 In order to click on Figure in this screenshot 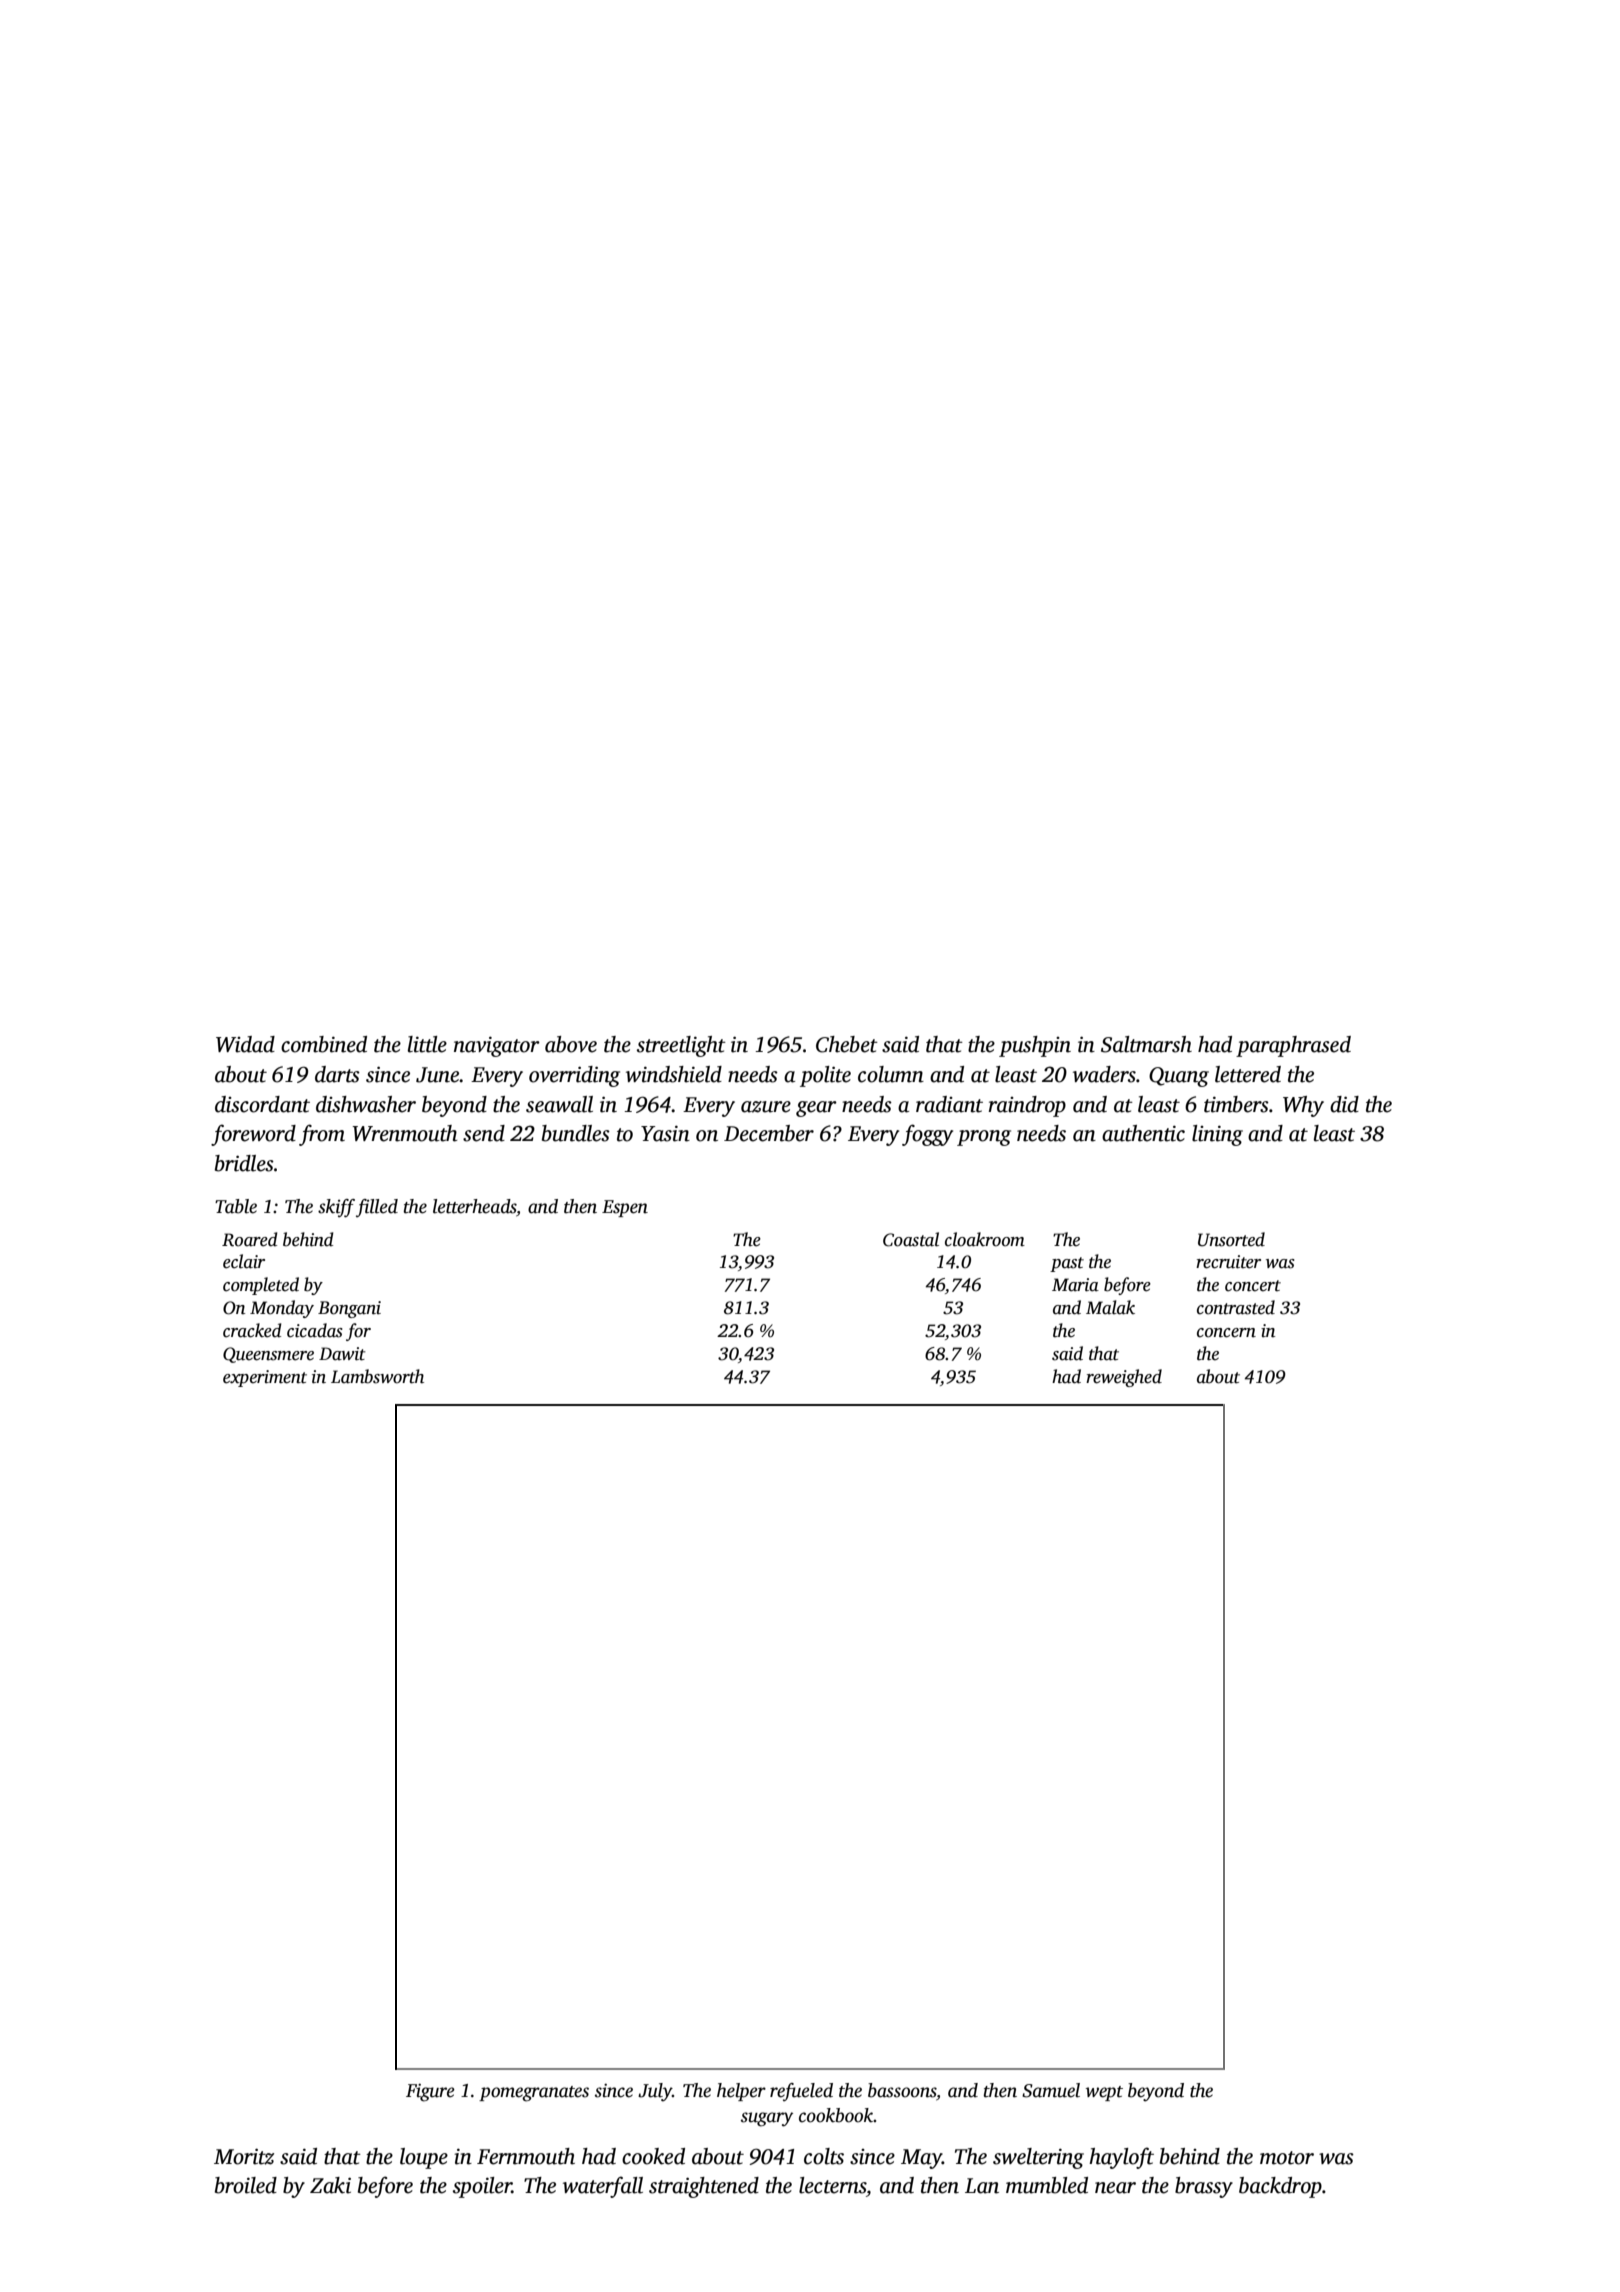, I will do `click(430, 2092)`.
